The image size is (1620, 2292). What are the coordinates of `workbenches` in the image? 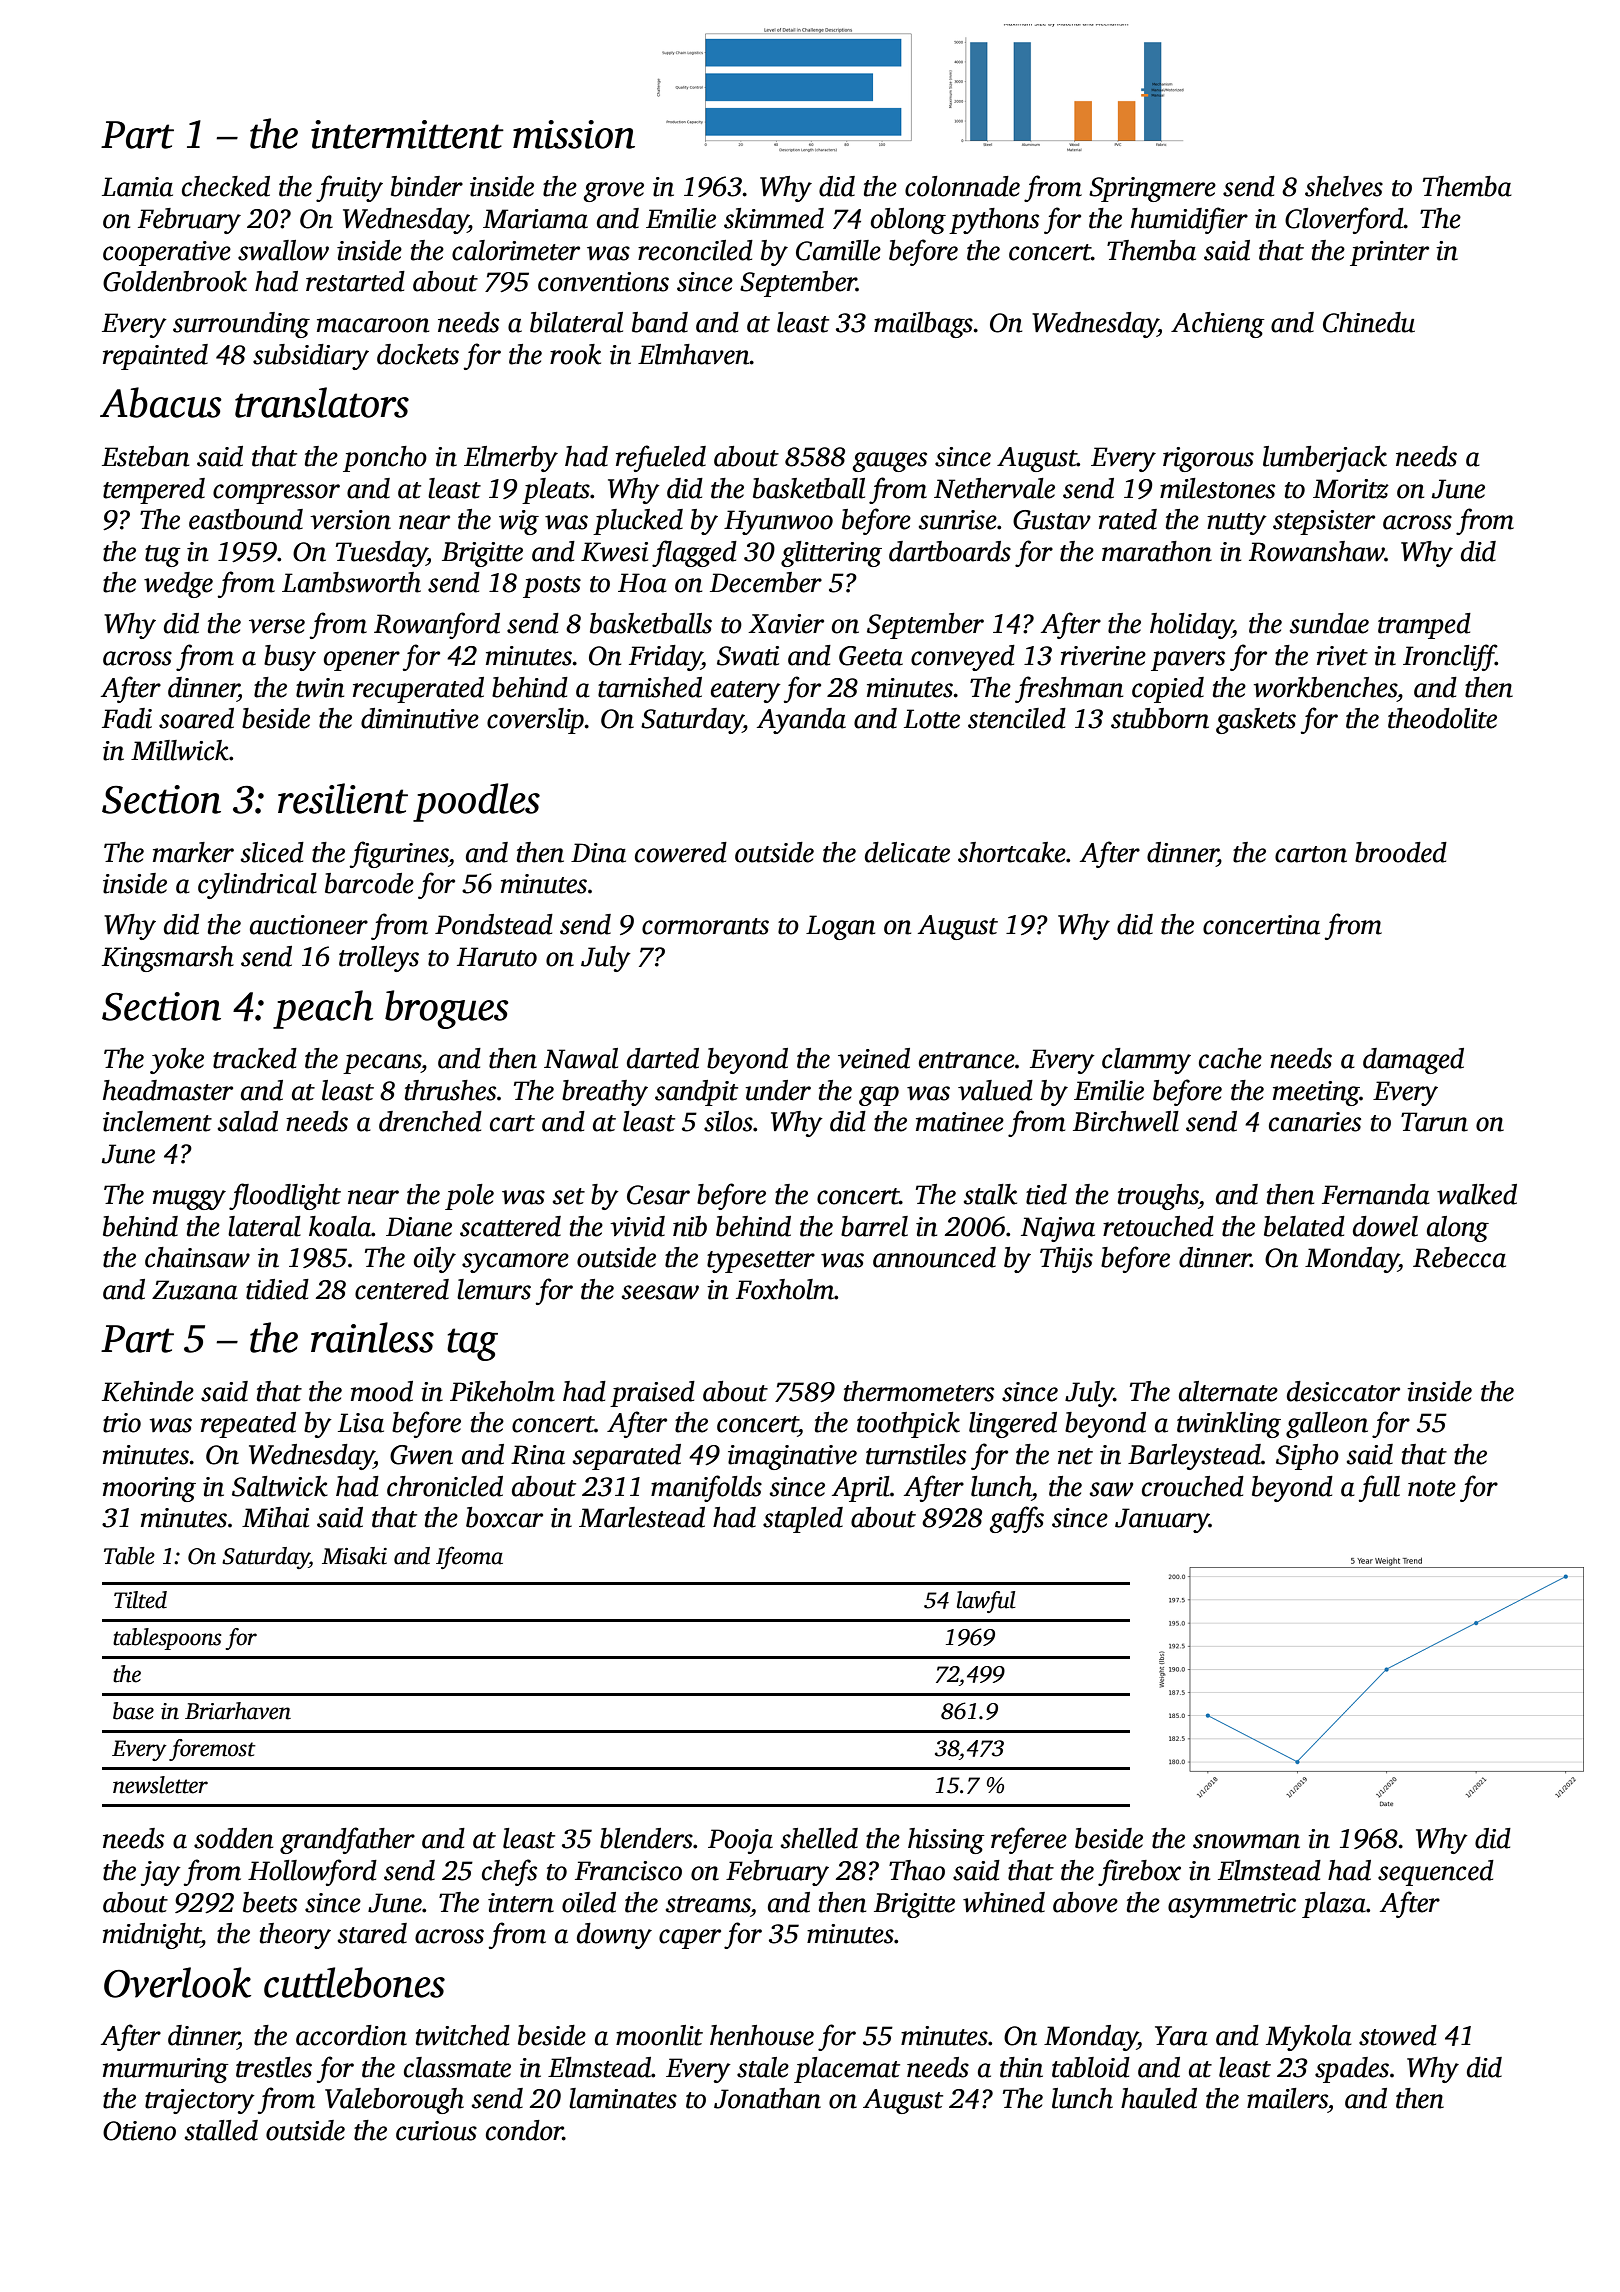 It's located at (1325, 687).
